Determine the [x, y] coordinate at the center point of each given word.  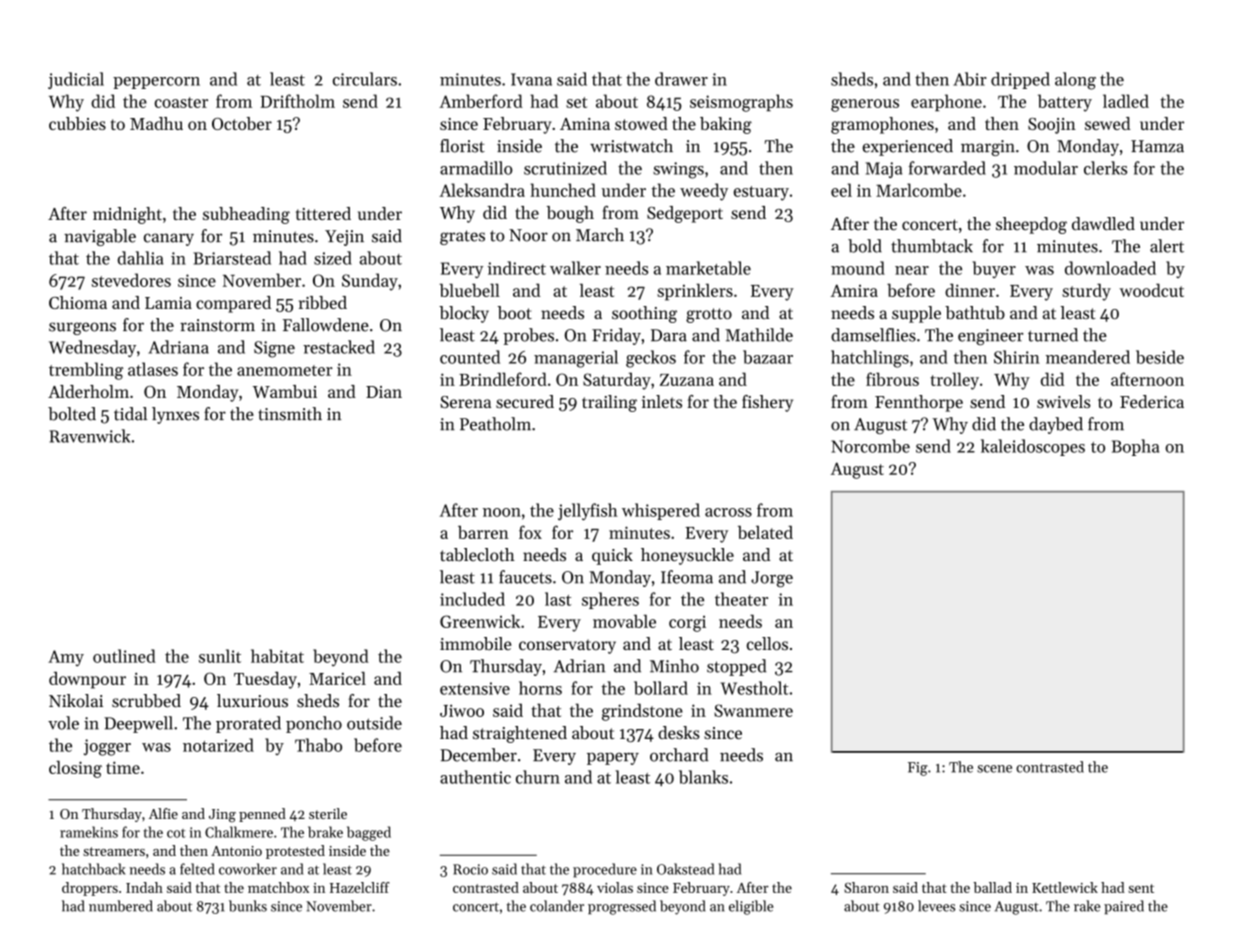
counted [470, 357]
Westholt [755, 688]
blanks [703, 777]
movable [624, 621]
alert [1167, 246]
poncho [314, 724]
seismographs [741, 103]
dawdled [1103, 223]
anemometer [285, 370]
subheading [246, 215]
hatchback [93, 869]
